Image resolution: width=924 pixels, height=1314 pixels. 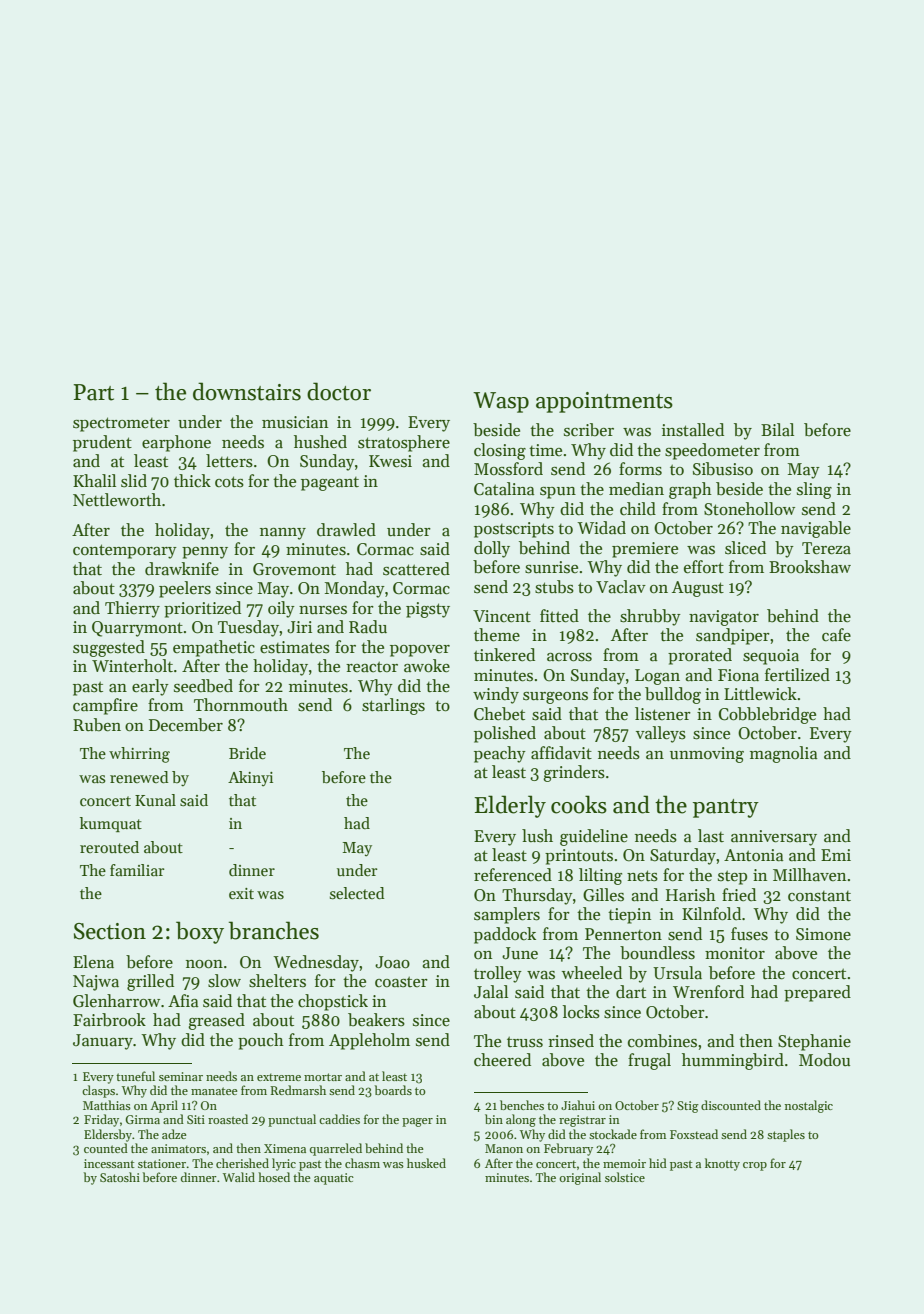 I want to click on Walid, so click(x=239, y=1177).
